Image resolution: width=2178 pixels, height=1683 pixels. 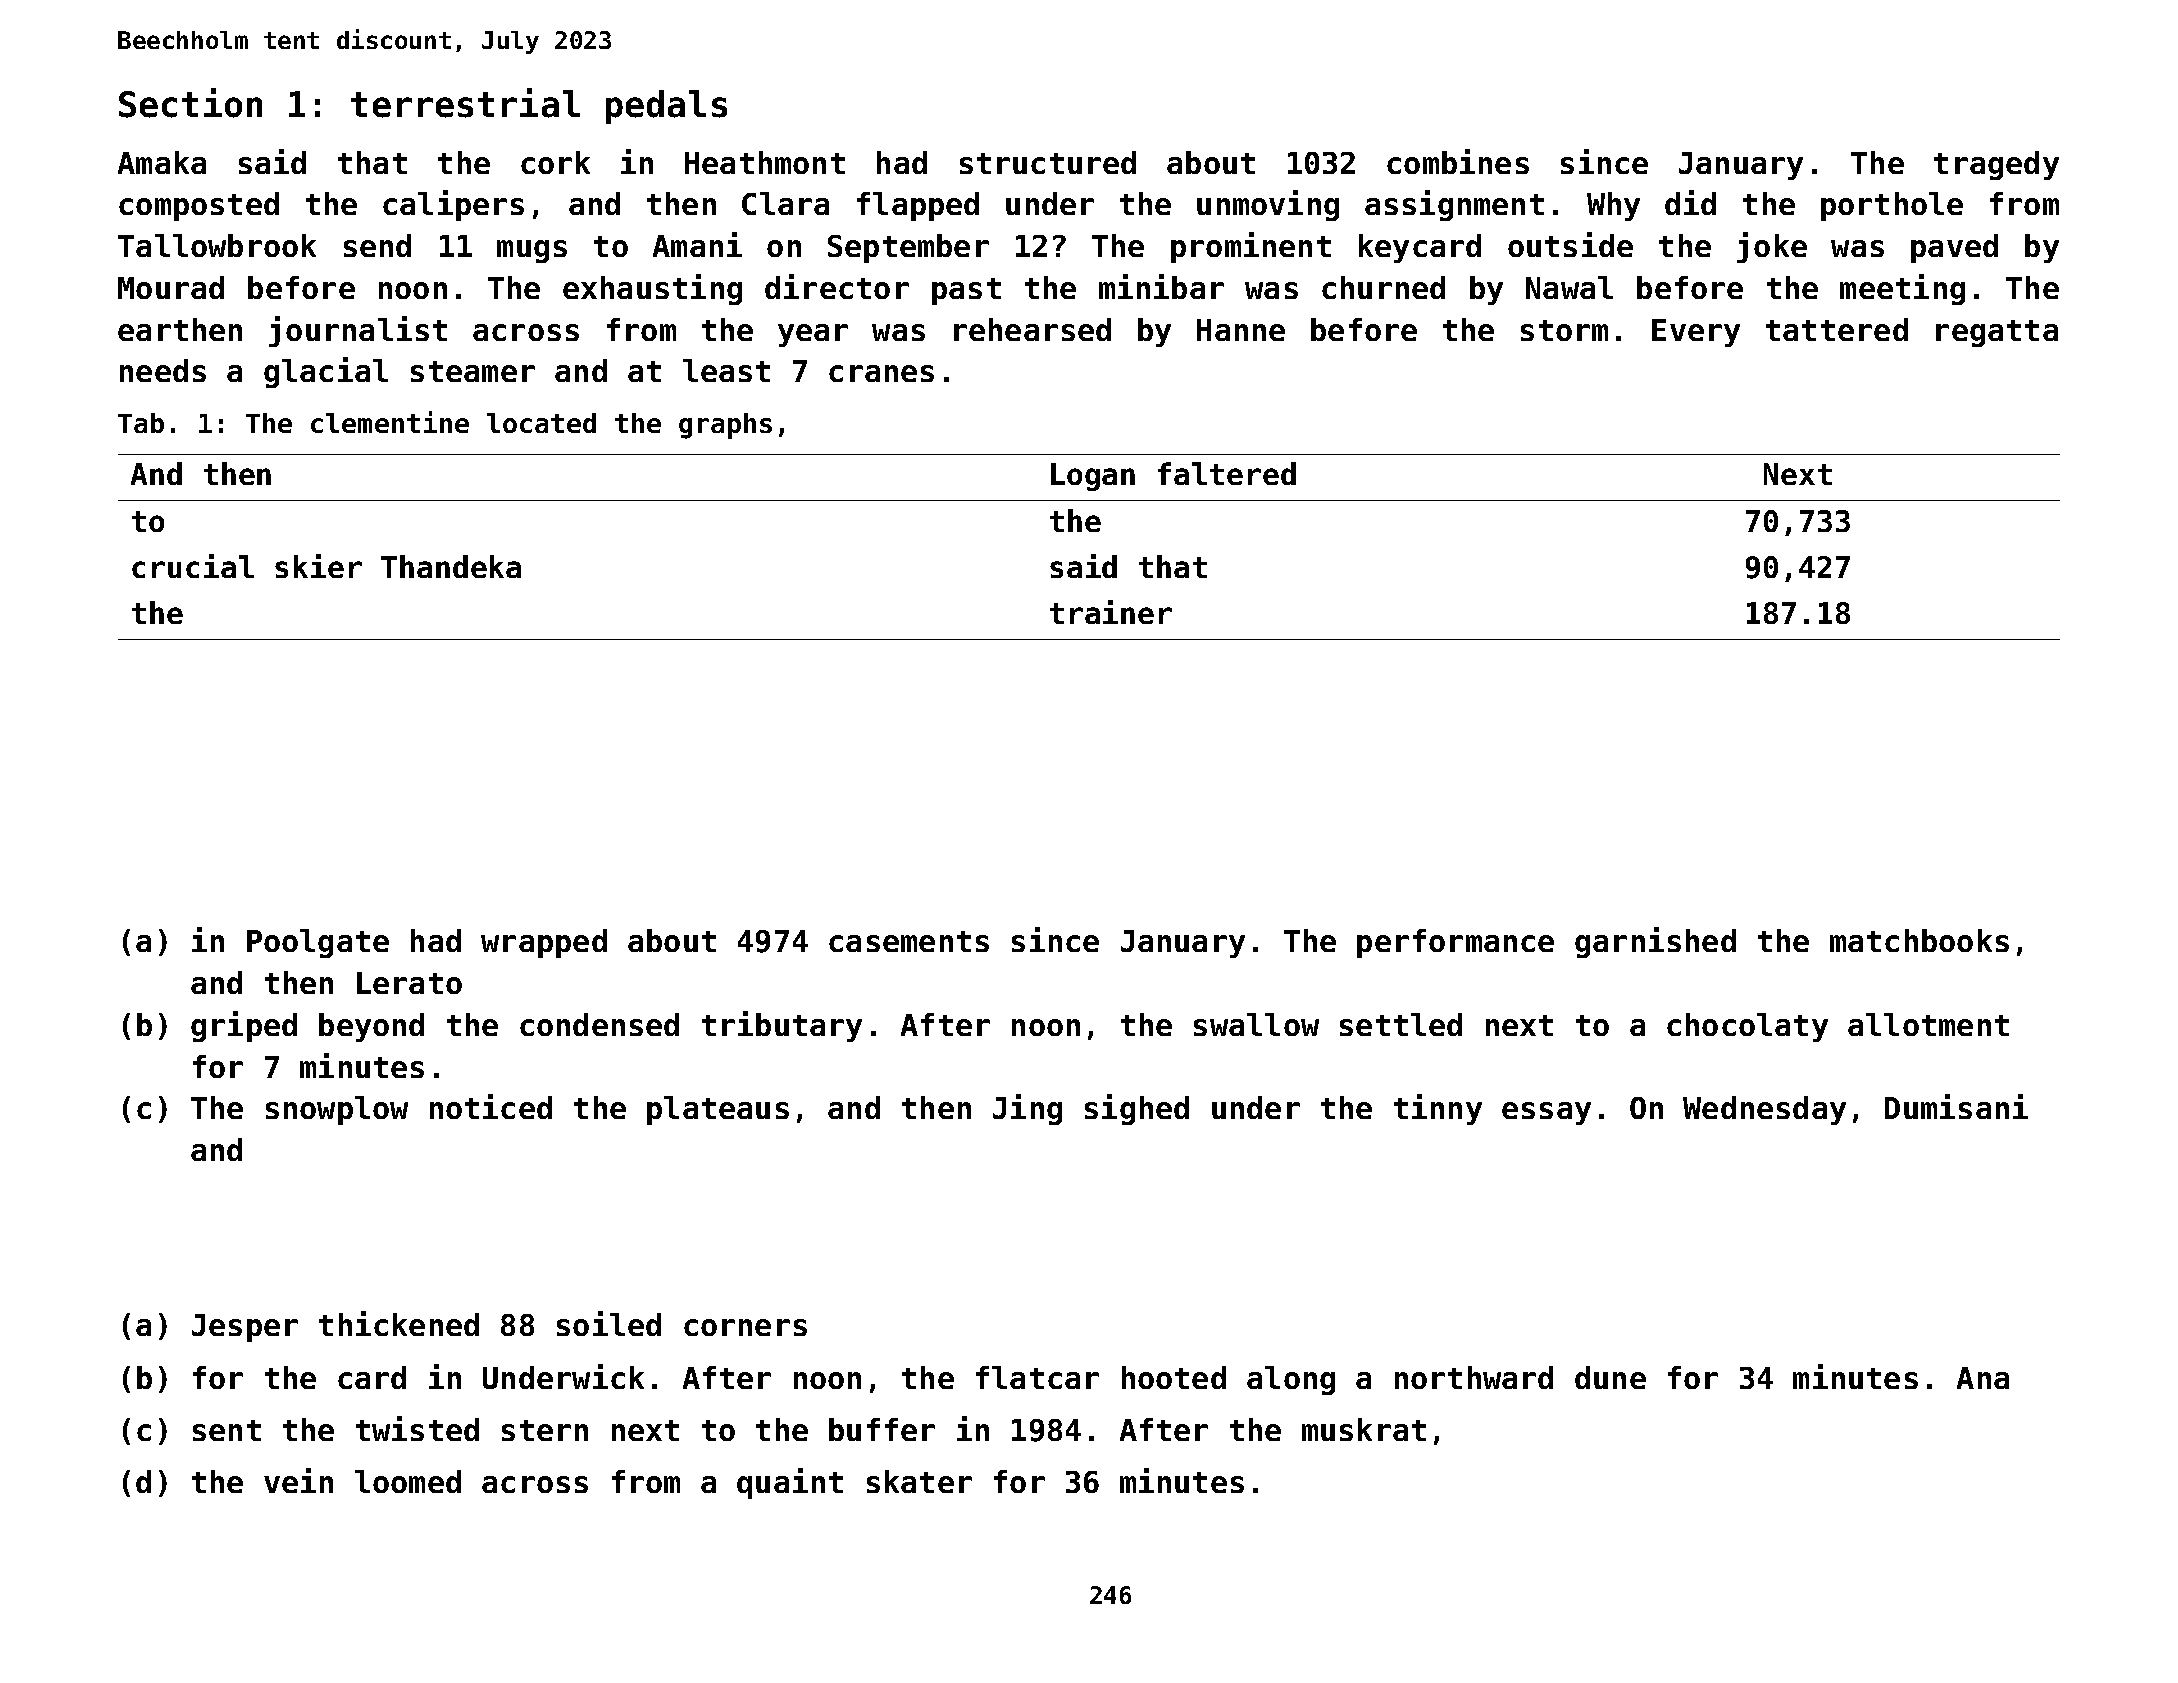 I want to click on muskrat, so click(x=1364, y=1429).
